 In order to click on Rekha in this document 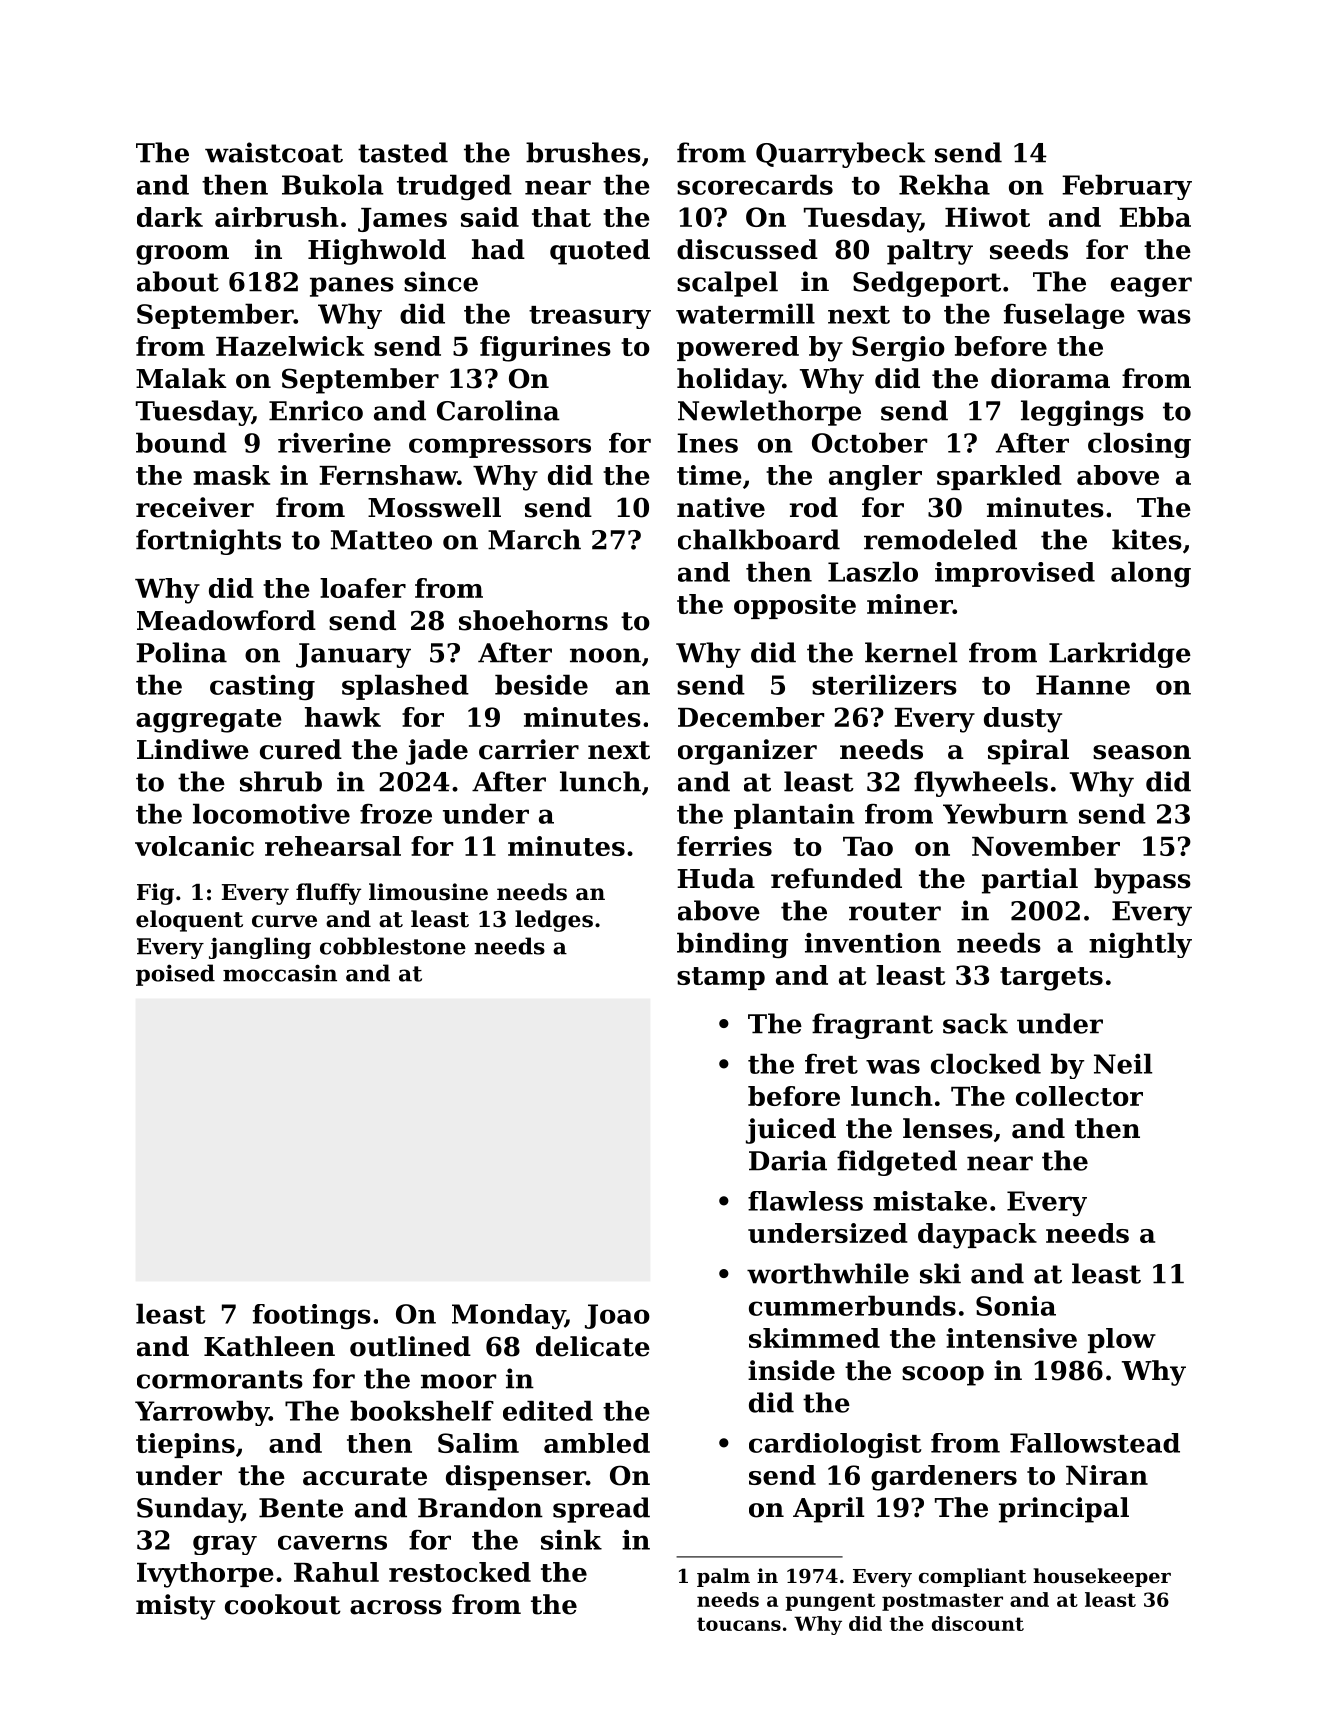, I will do `click(944, 184)`.
